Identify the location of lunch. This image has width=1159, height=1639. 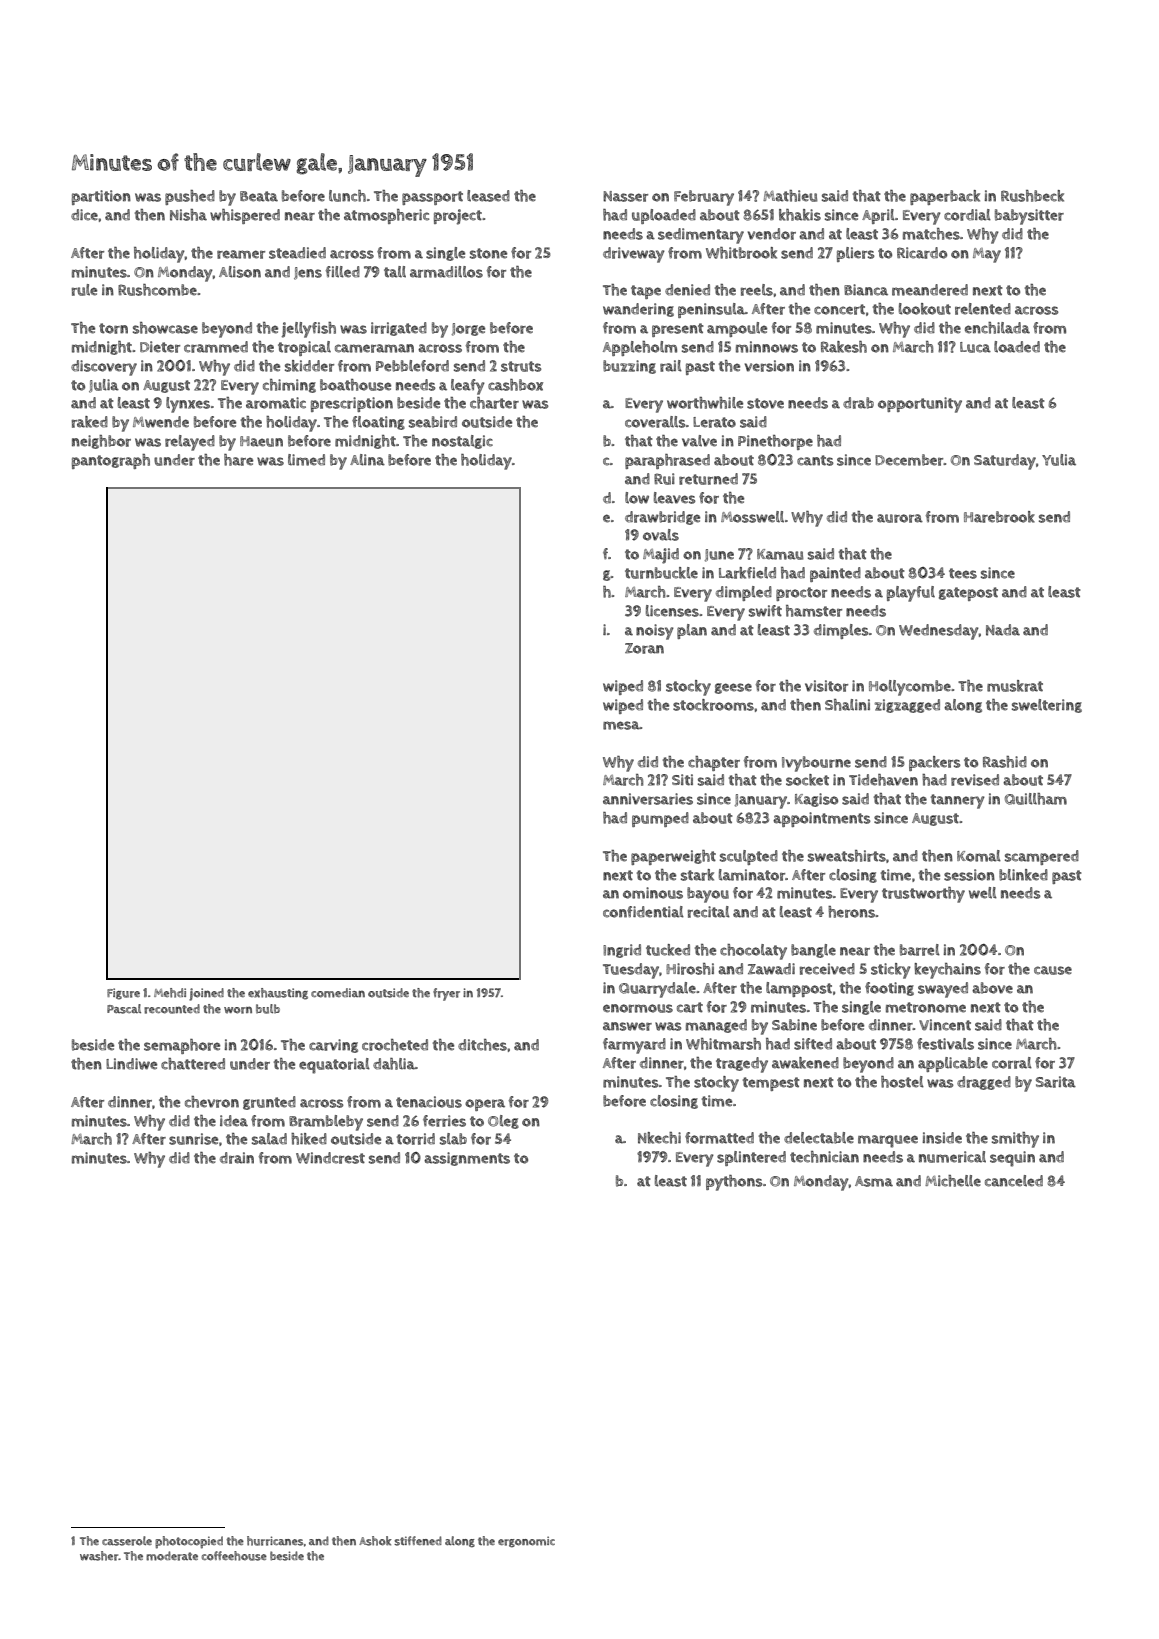
(347, 196).
